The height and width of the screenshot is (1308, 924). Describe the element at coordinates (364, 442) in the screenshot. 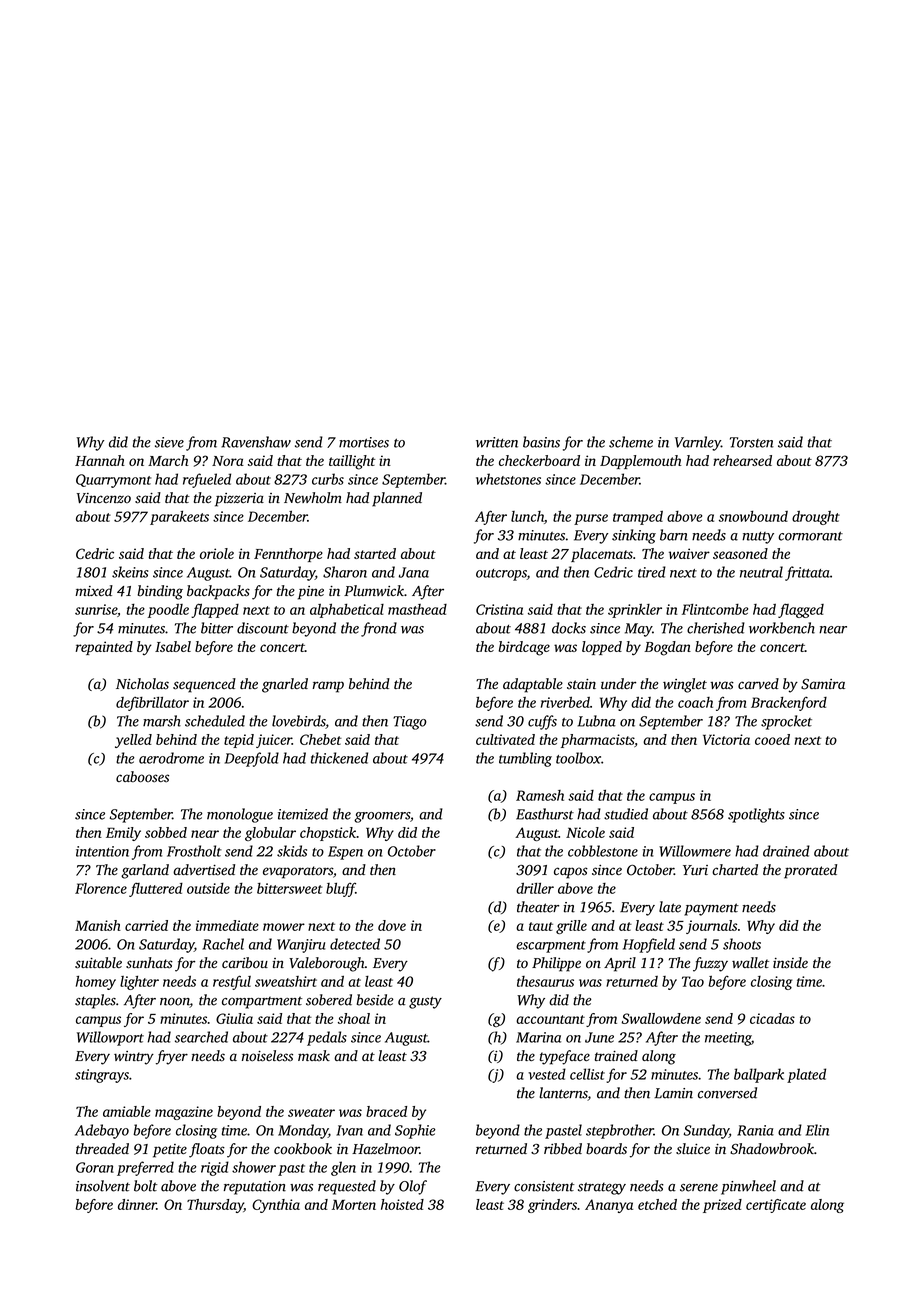

I see `mortises` at that location.
